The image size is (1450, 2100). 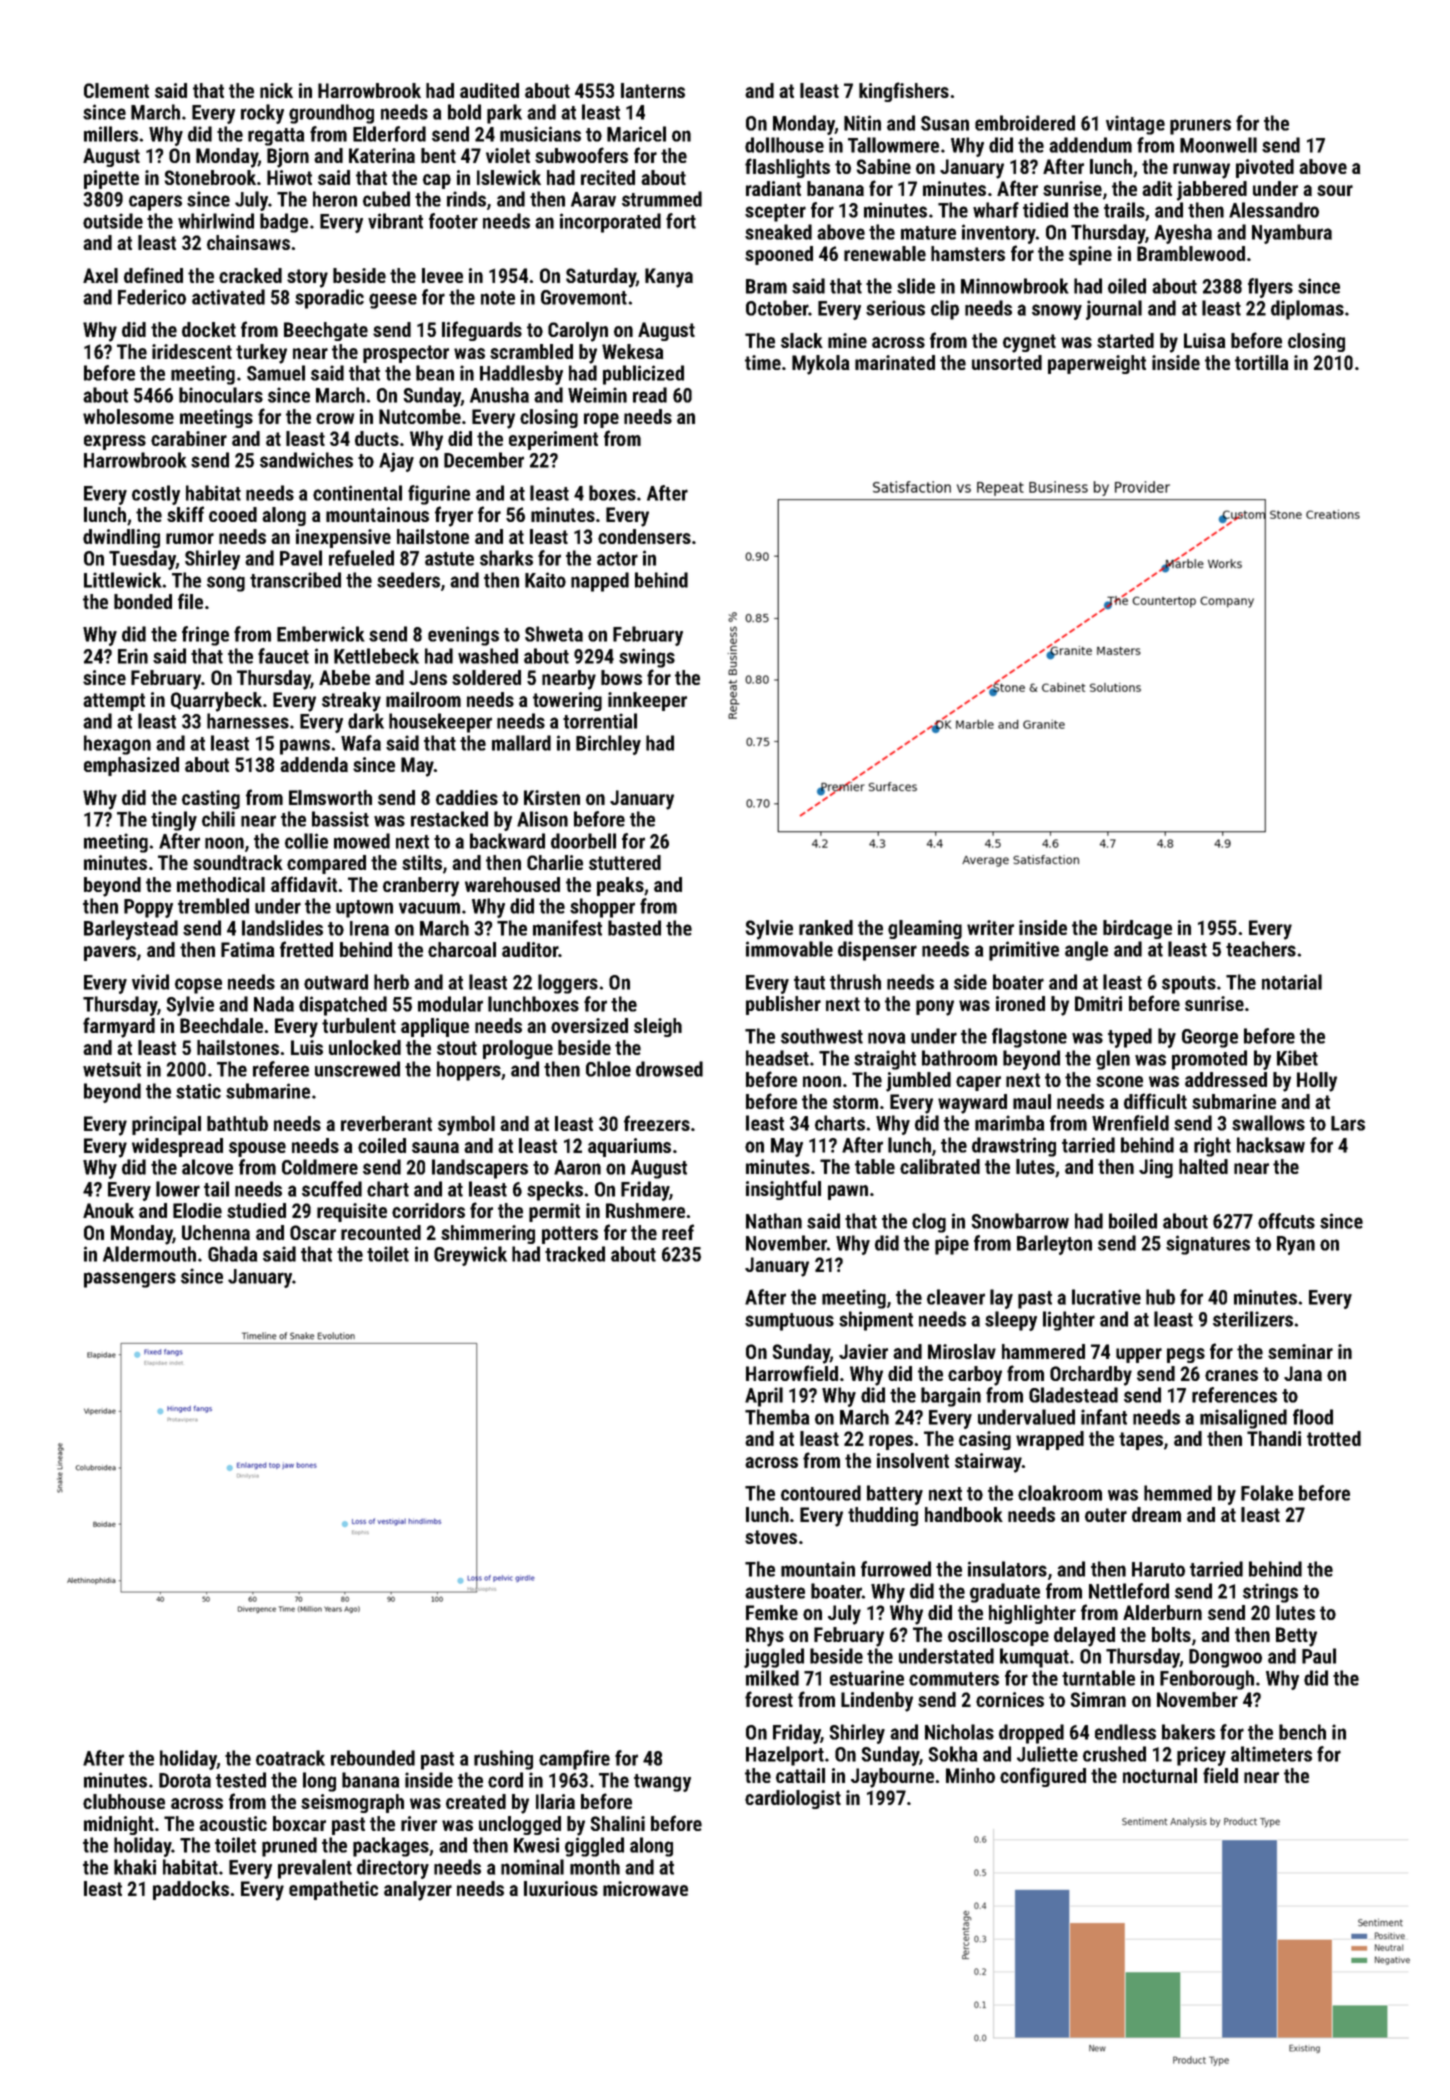 I want to click on cardiologist, so click(x=793, y=1799).
